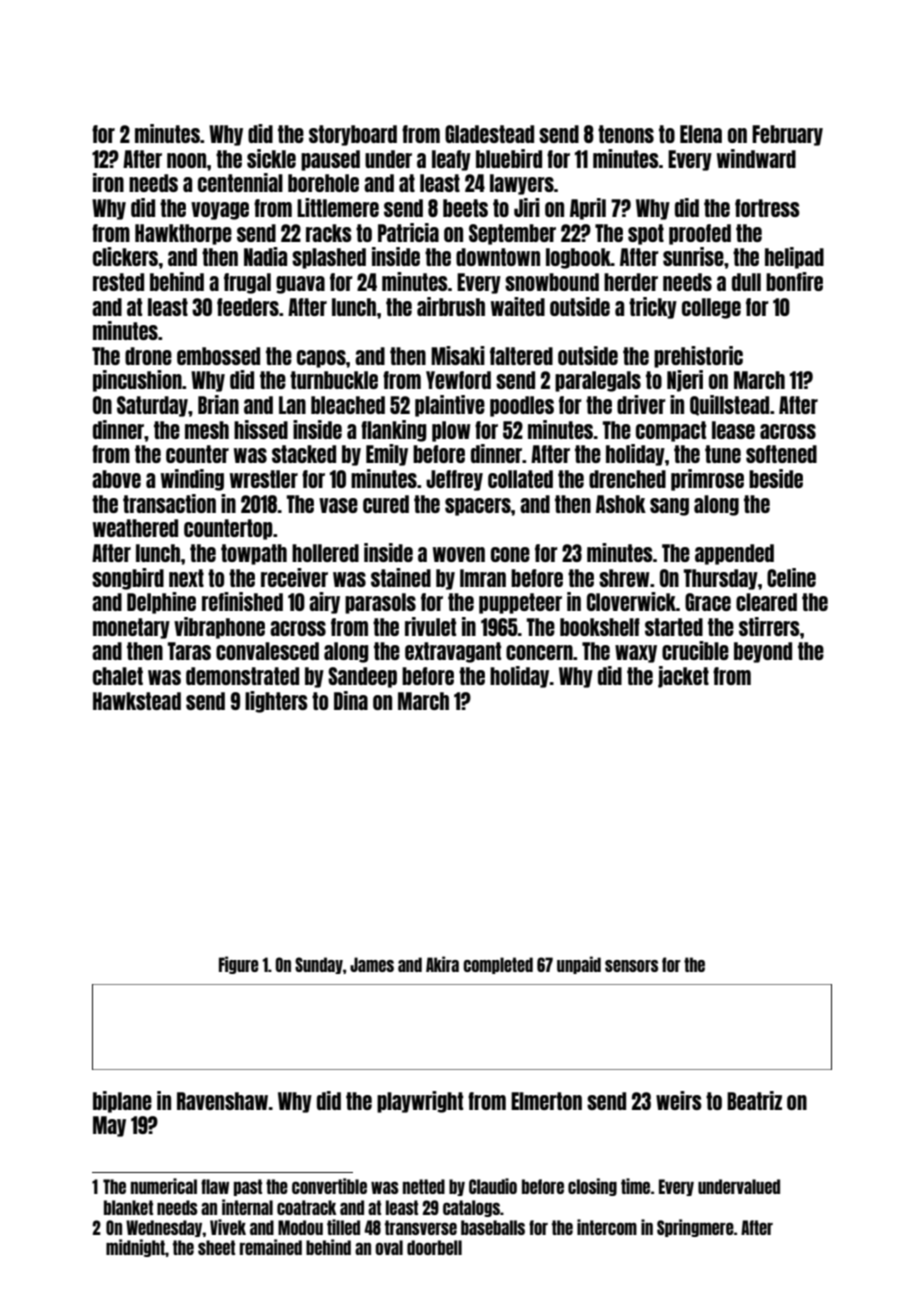 The image size is (924, 1308). What do you see at coordinates (271, 158) in the document?
I see `sickle` at bounding box center [271, 158].
